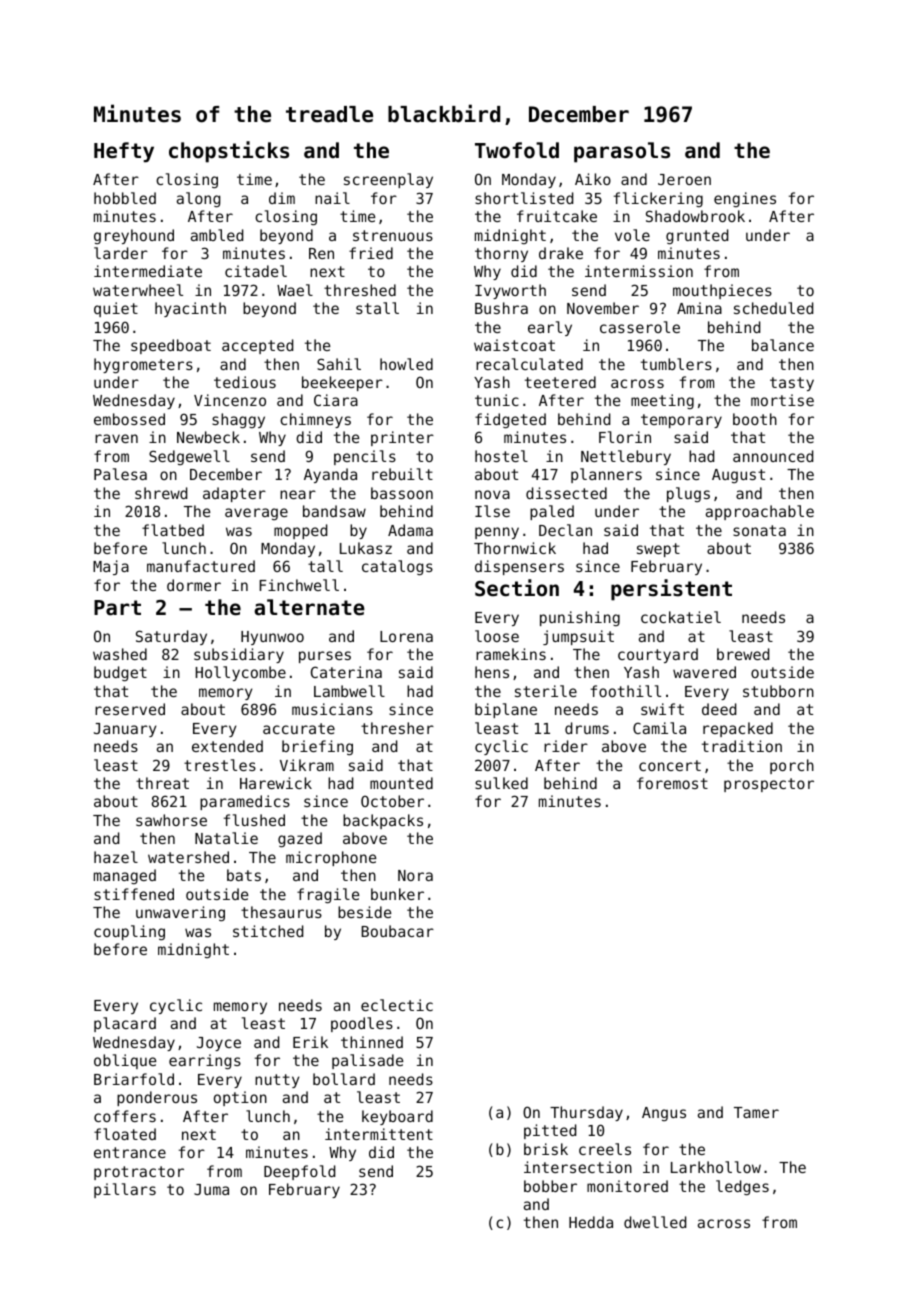 The width and height of the image is (908, 1316). Describe the element at coordinates (220, 765) in the image. I see `trestles` at that location.
